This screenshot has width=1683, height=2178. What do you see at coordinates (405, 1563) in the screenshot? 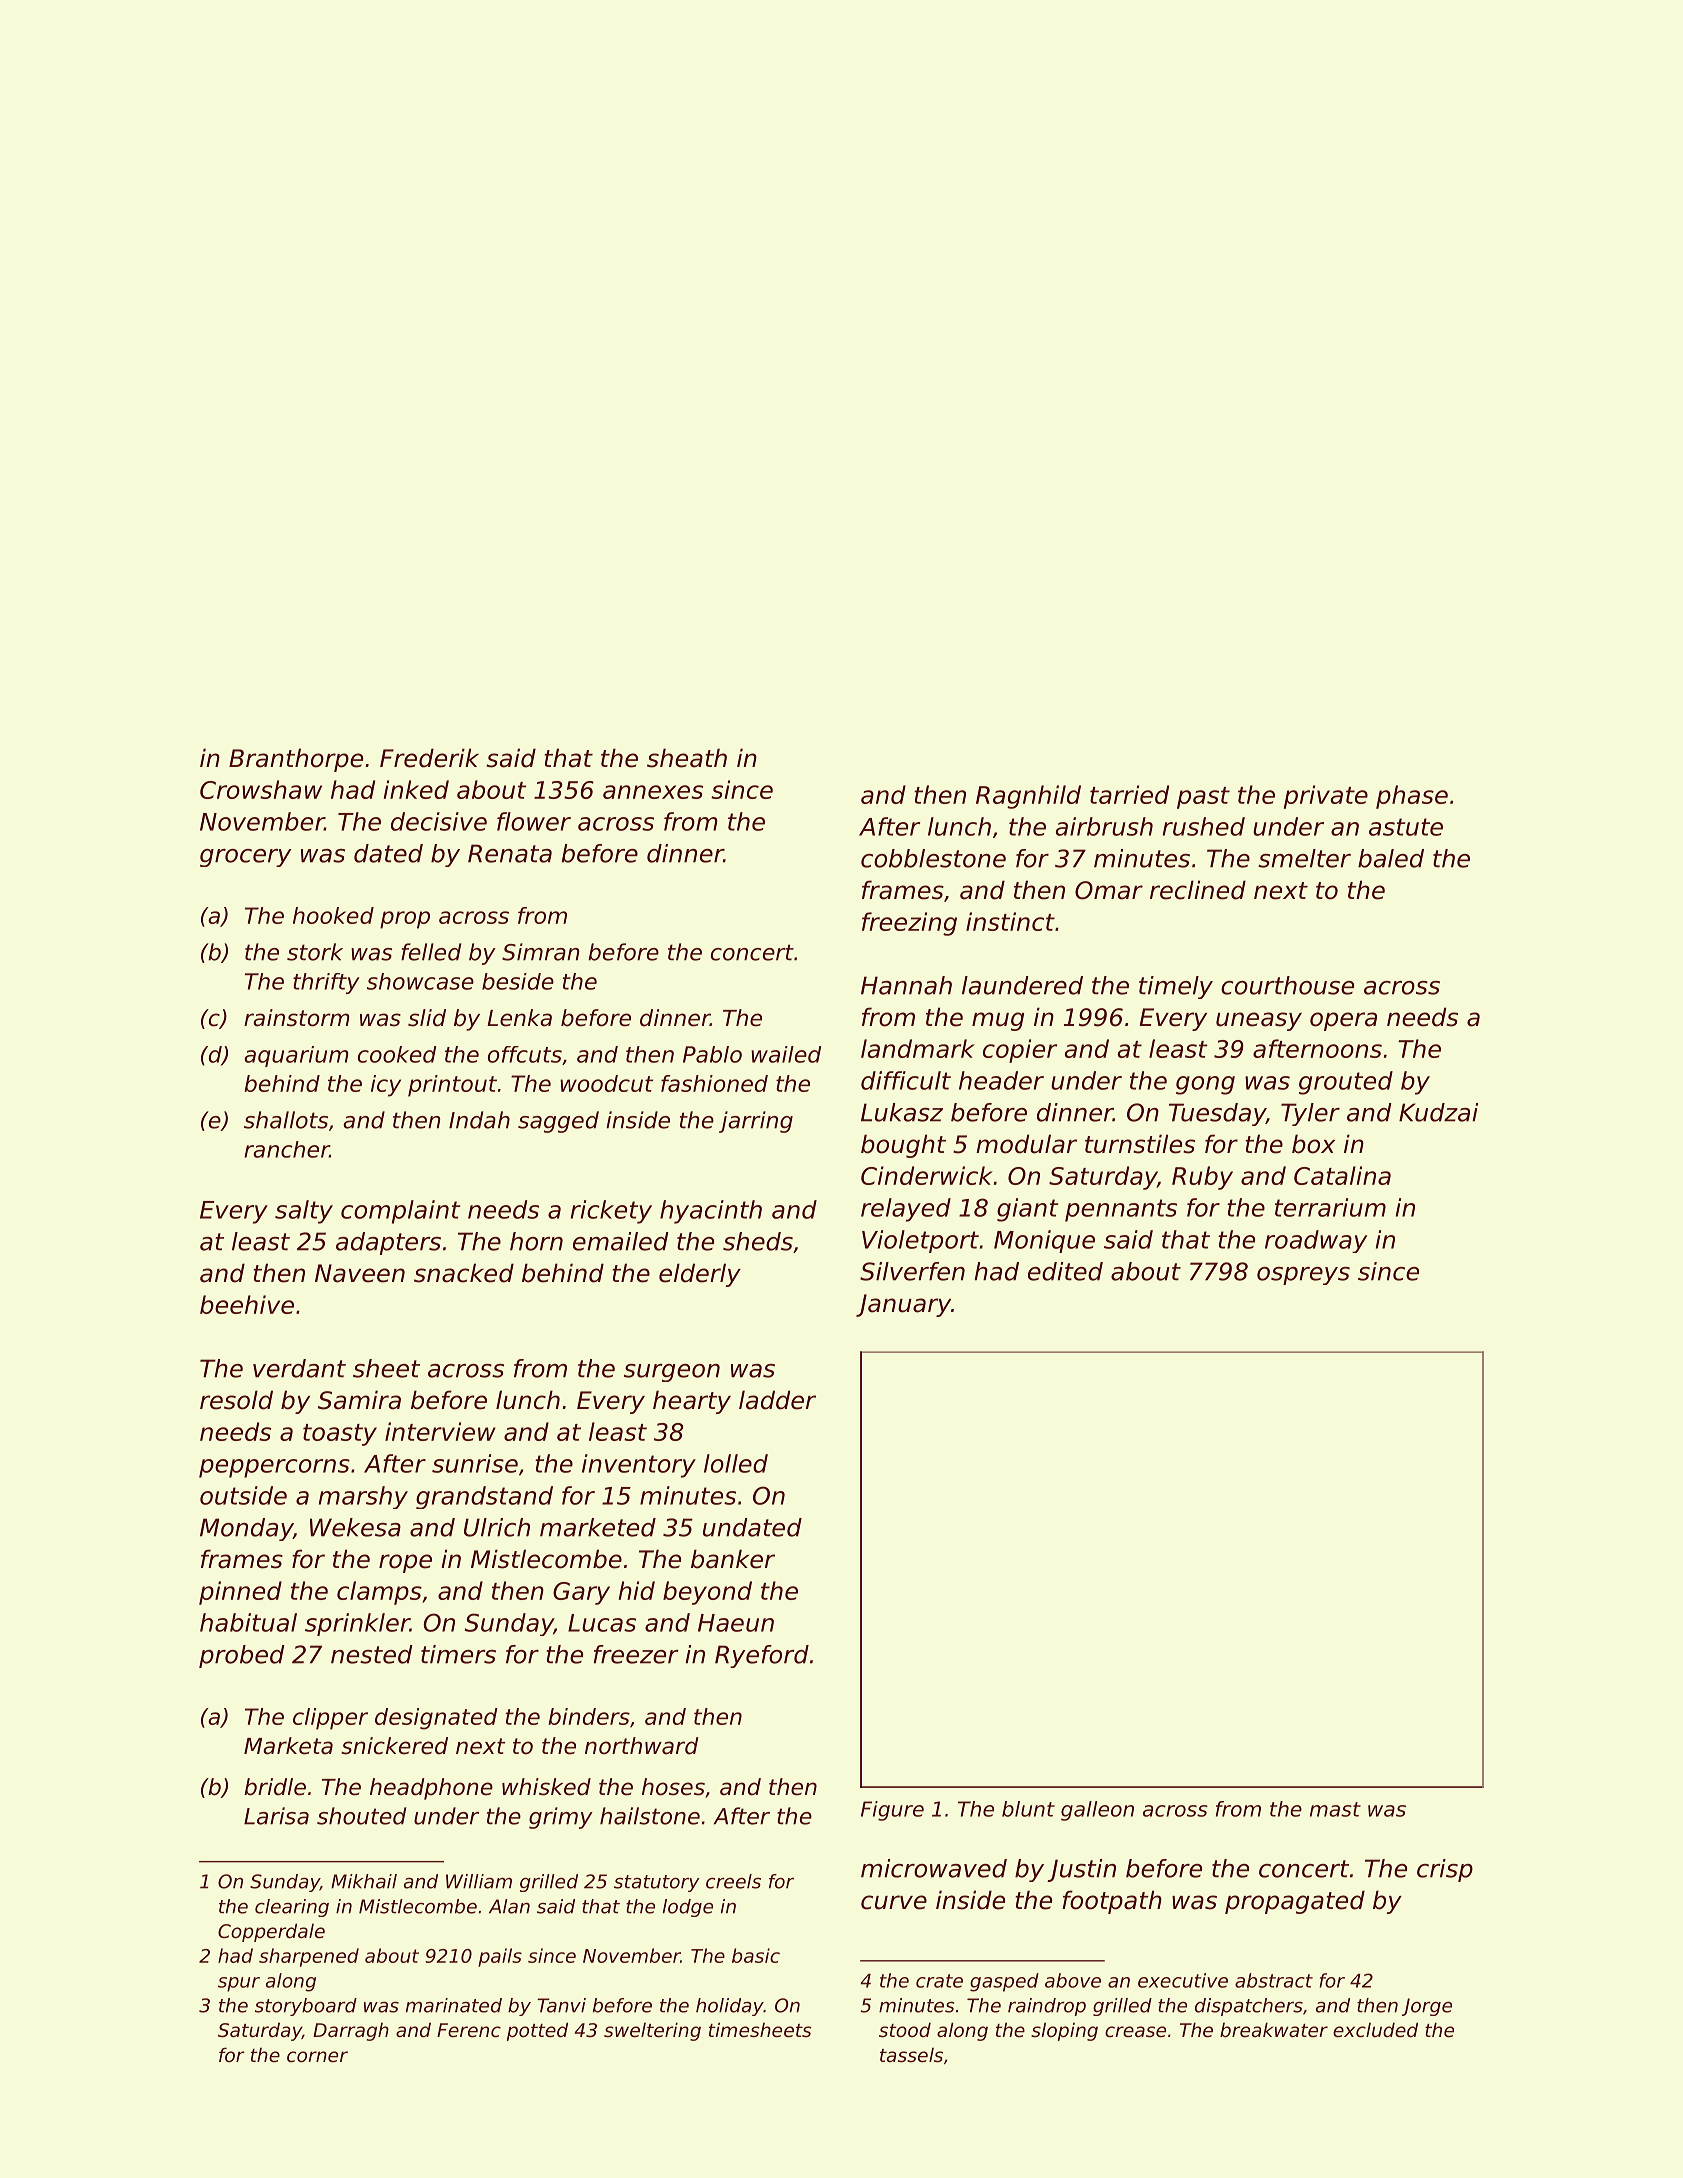
I see `rope` at bounding box center [405, 1563].
